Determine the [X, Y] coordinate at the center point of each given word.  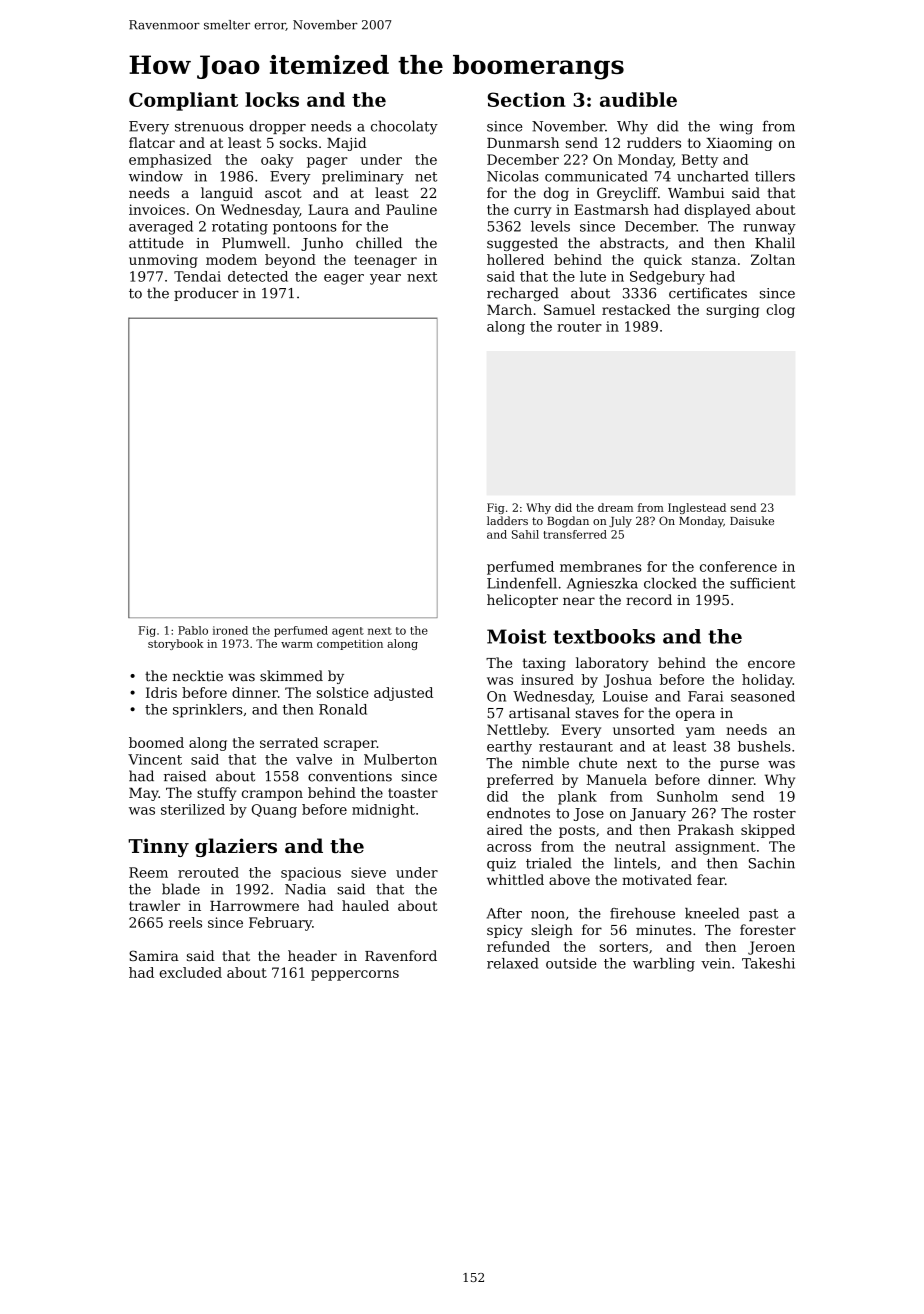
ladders [507, 520]
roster [774, 814]
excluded [190, 972]
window [156, 176]
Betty [700, 161]
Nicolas [513, 176]
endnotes [518, 813]
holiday [767, 681]
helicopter [522, 601]
